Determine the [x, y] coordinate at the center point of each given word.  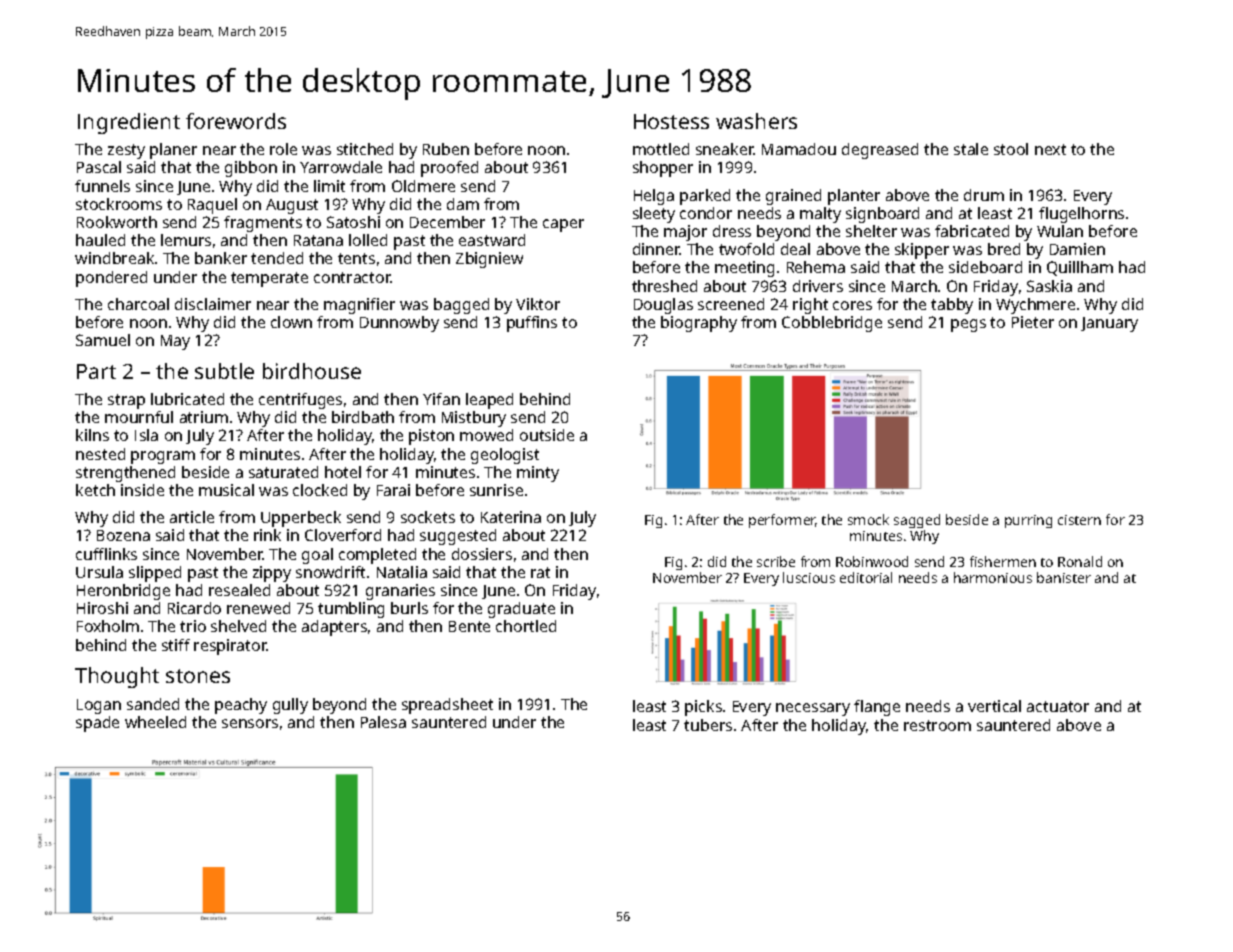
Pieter [1033, 322]
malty [820, 215]
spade [97, 724]
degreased [880, 151]
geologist [505, 456]
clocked [320, 490]
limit [329, 186]
